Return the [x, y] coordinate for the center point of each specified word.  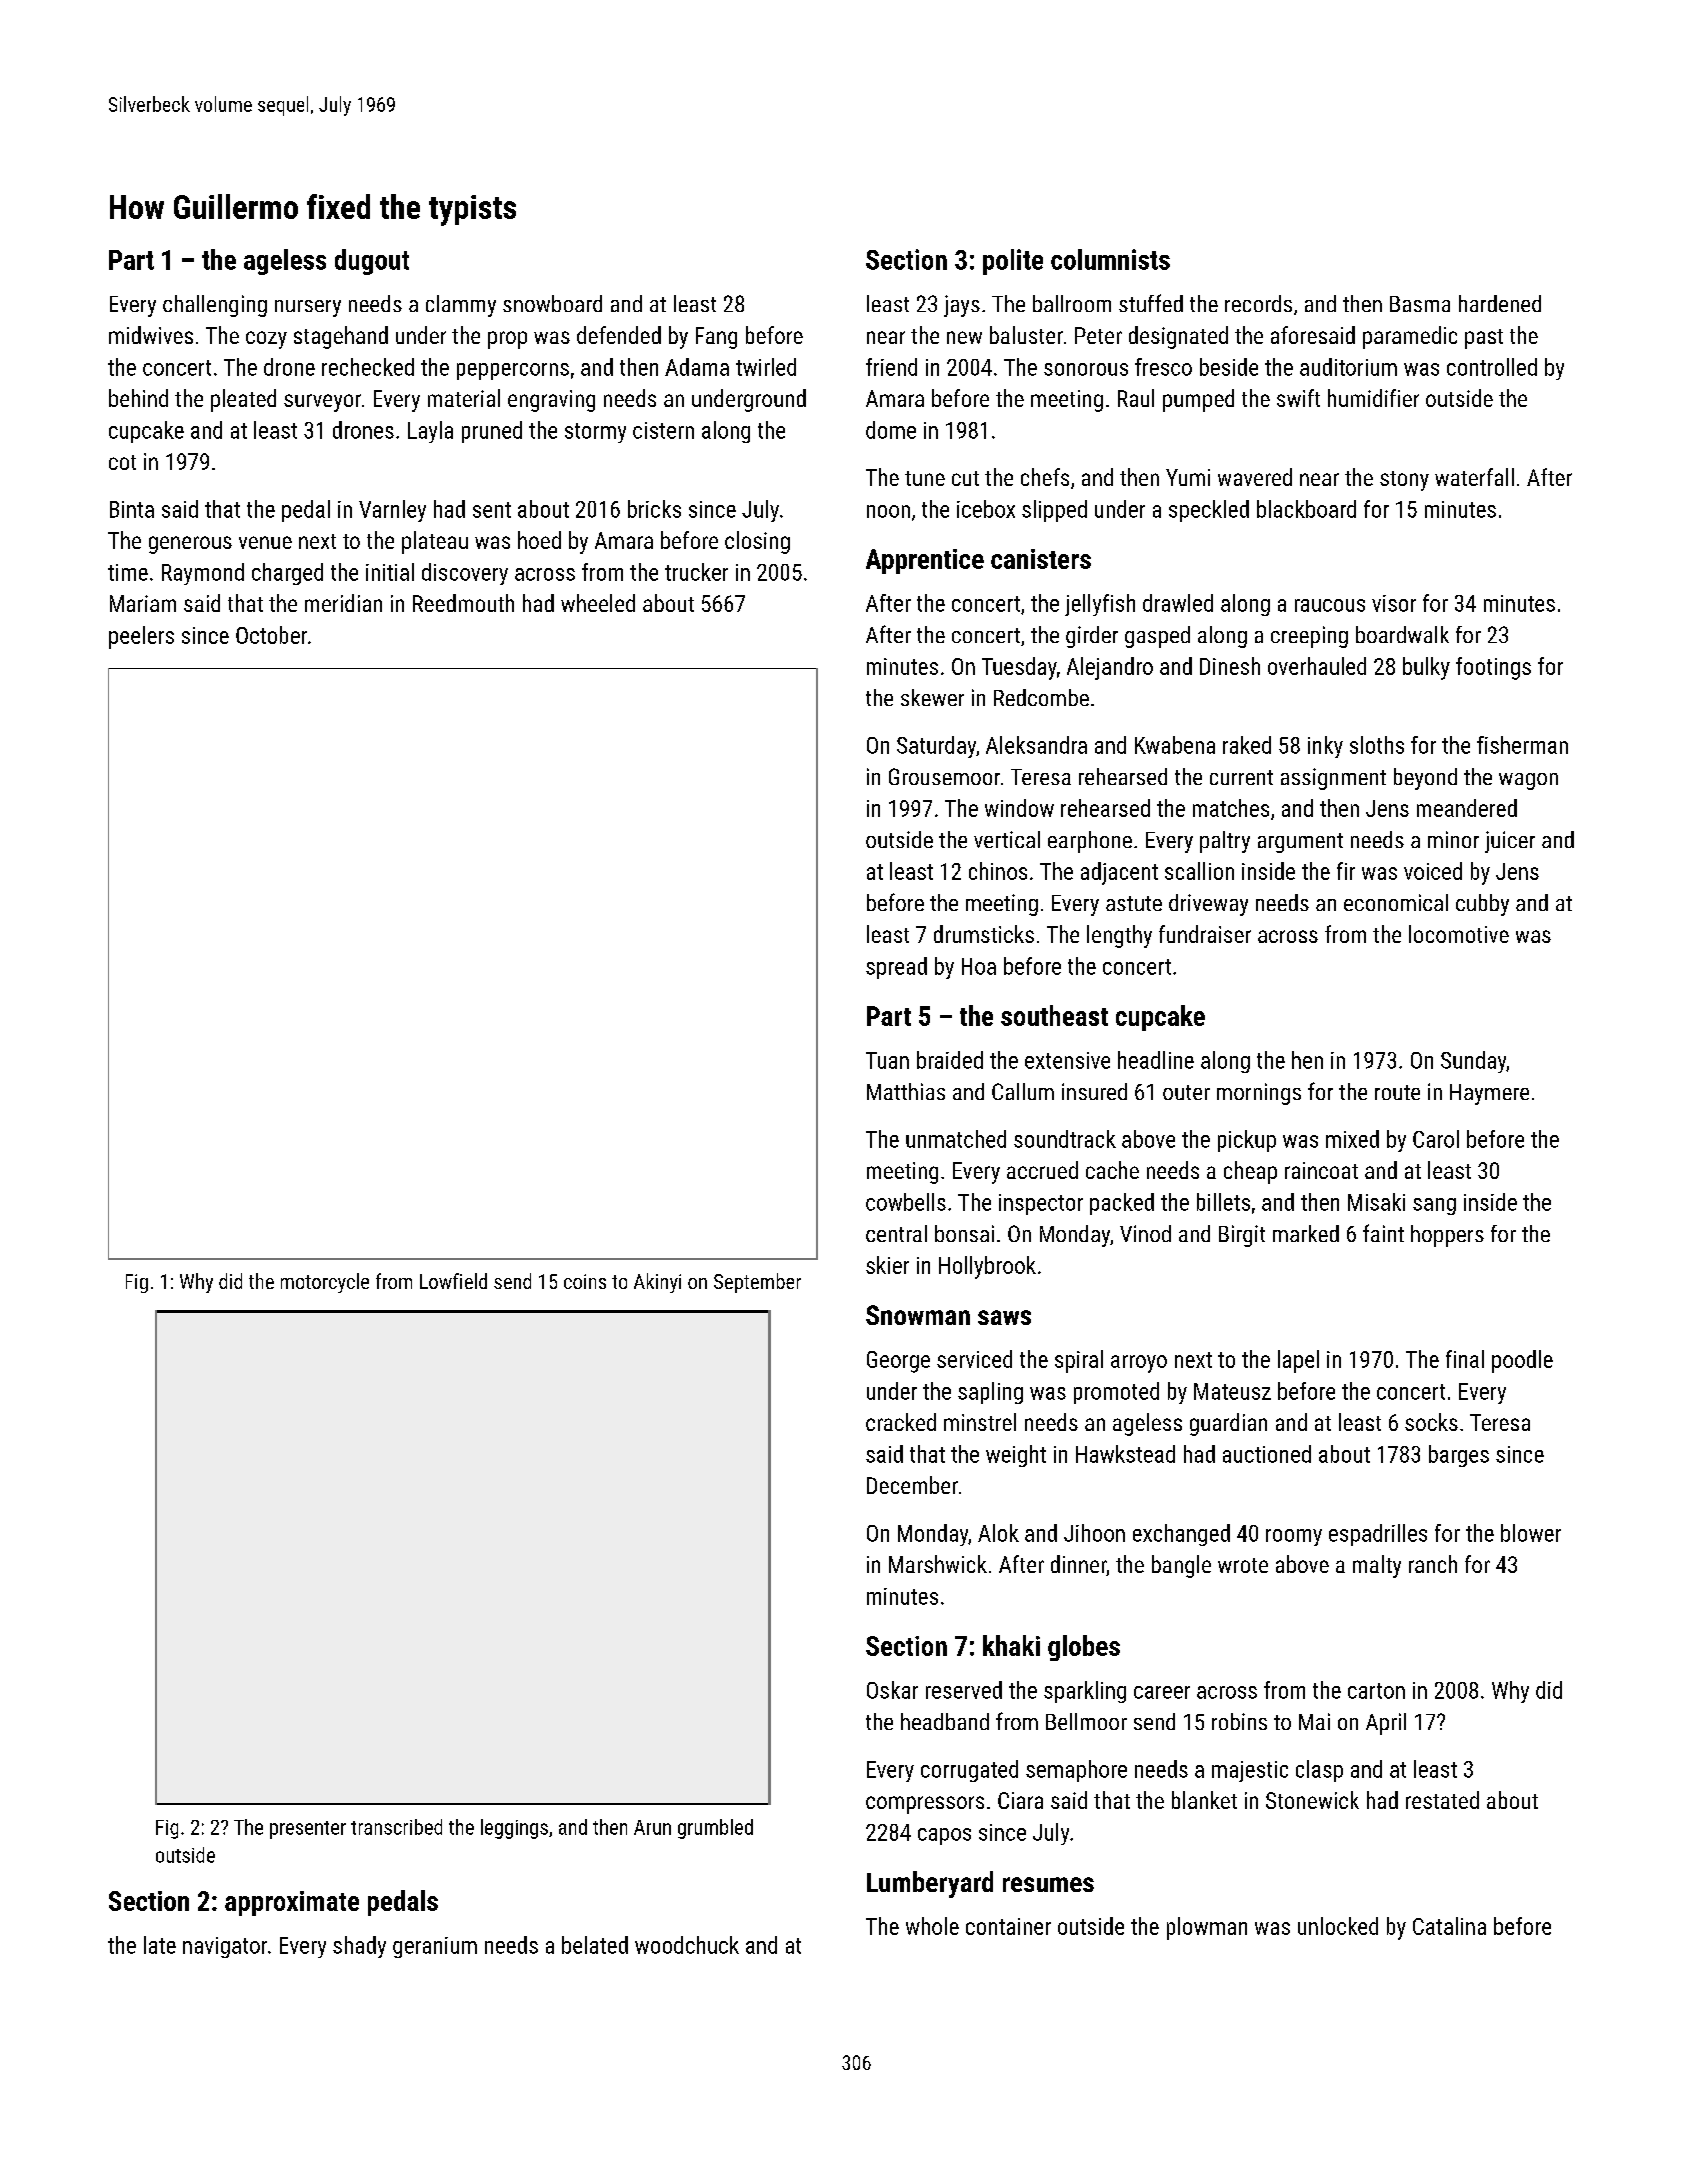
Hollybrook [987, 1267]
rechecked [368, 367]
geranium [435, 1947]
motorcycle [325, 1283]
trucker [696, 572]
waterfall [1474, 477]
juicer [1510, 842]
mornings [1259, 1094]
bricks [654, 509]
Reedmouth [463, 603]
